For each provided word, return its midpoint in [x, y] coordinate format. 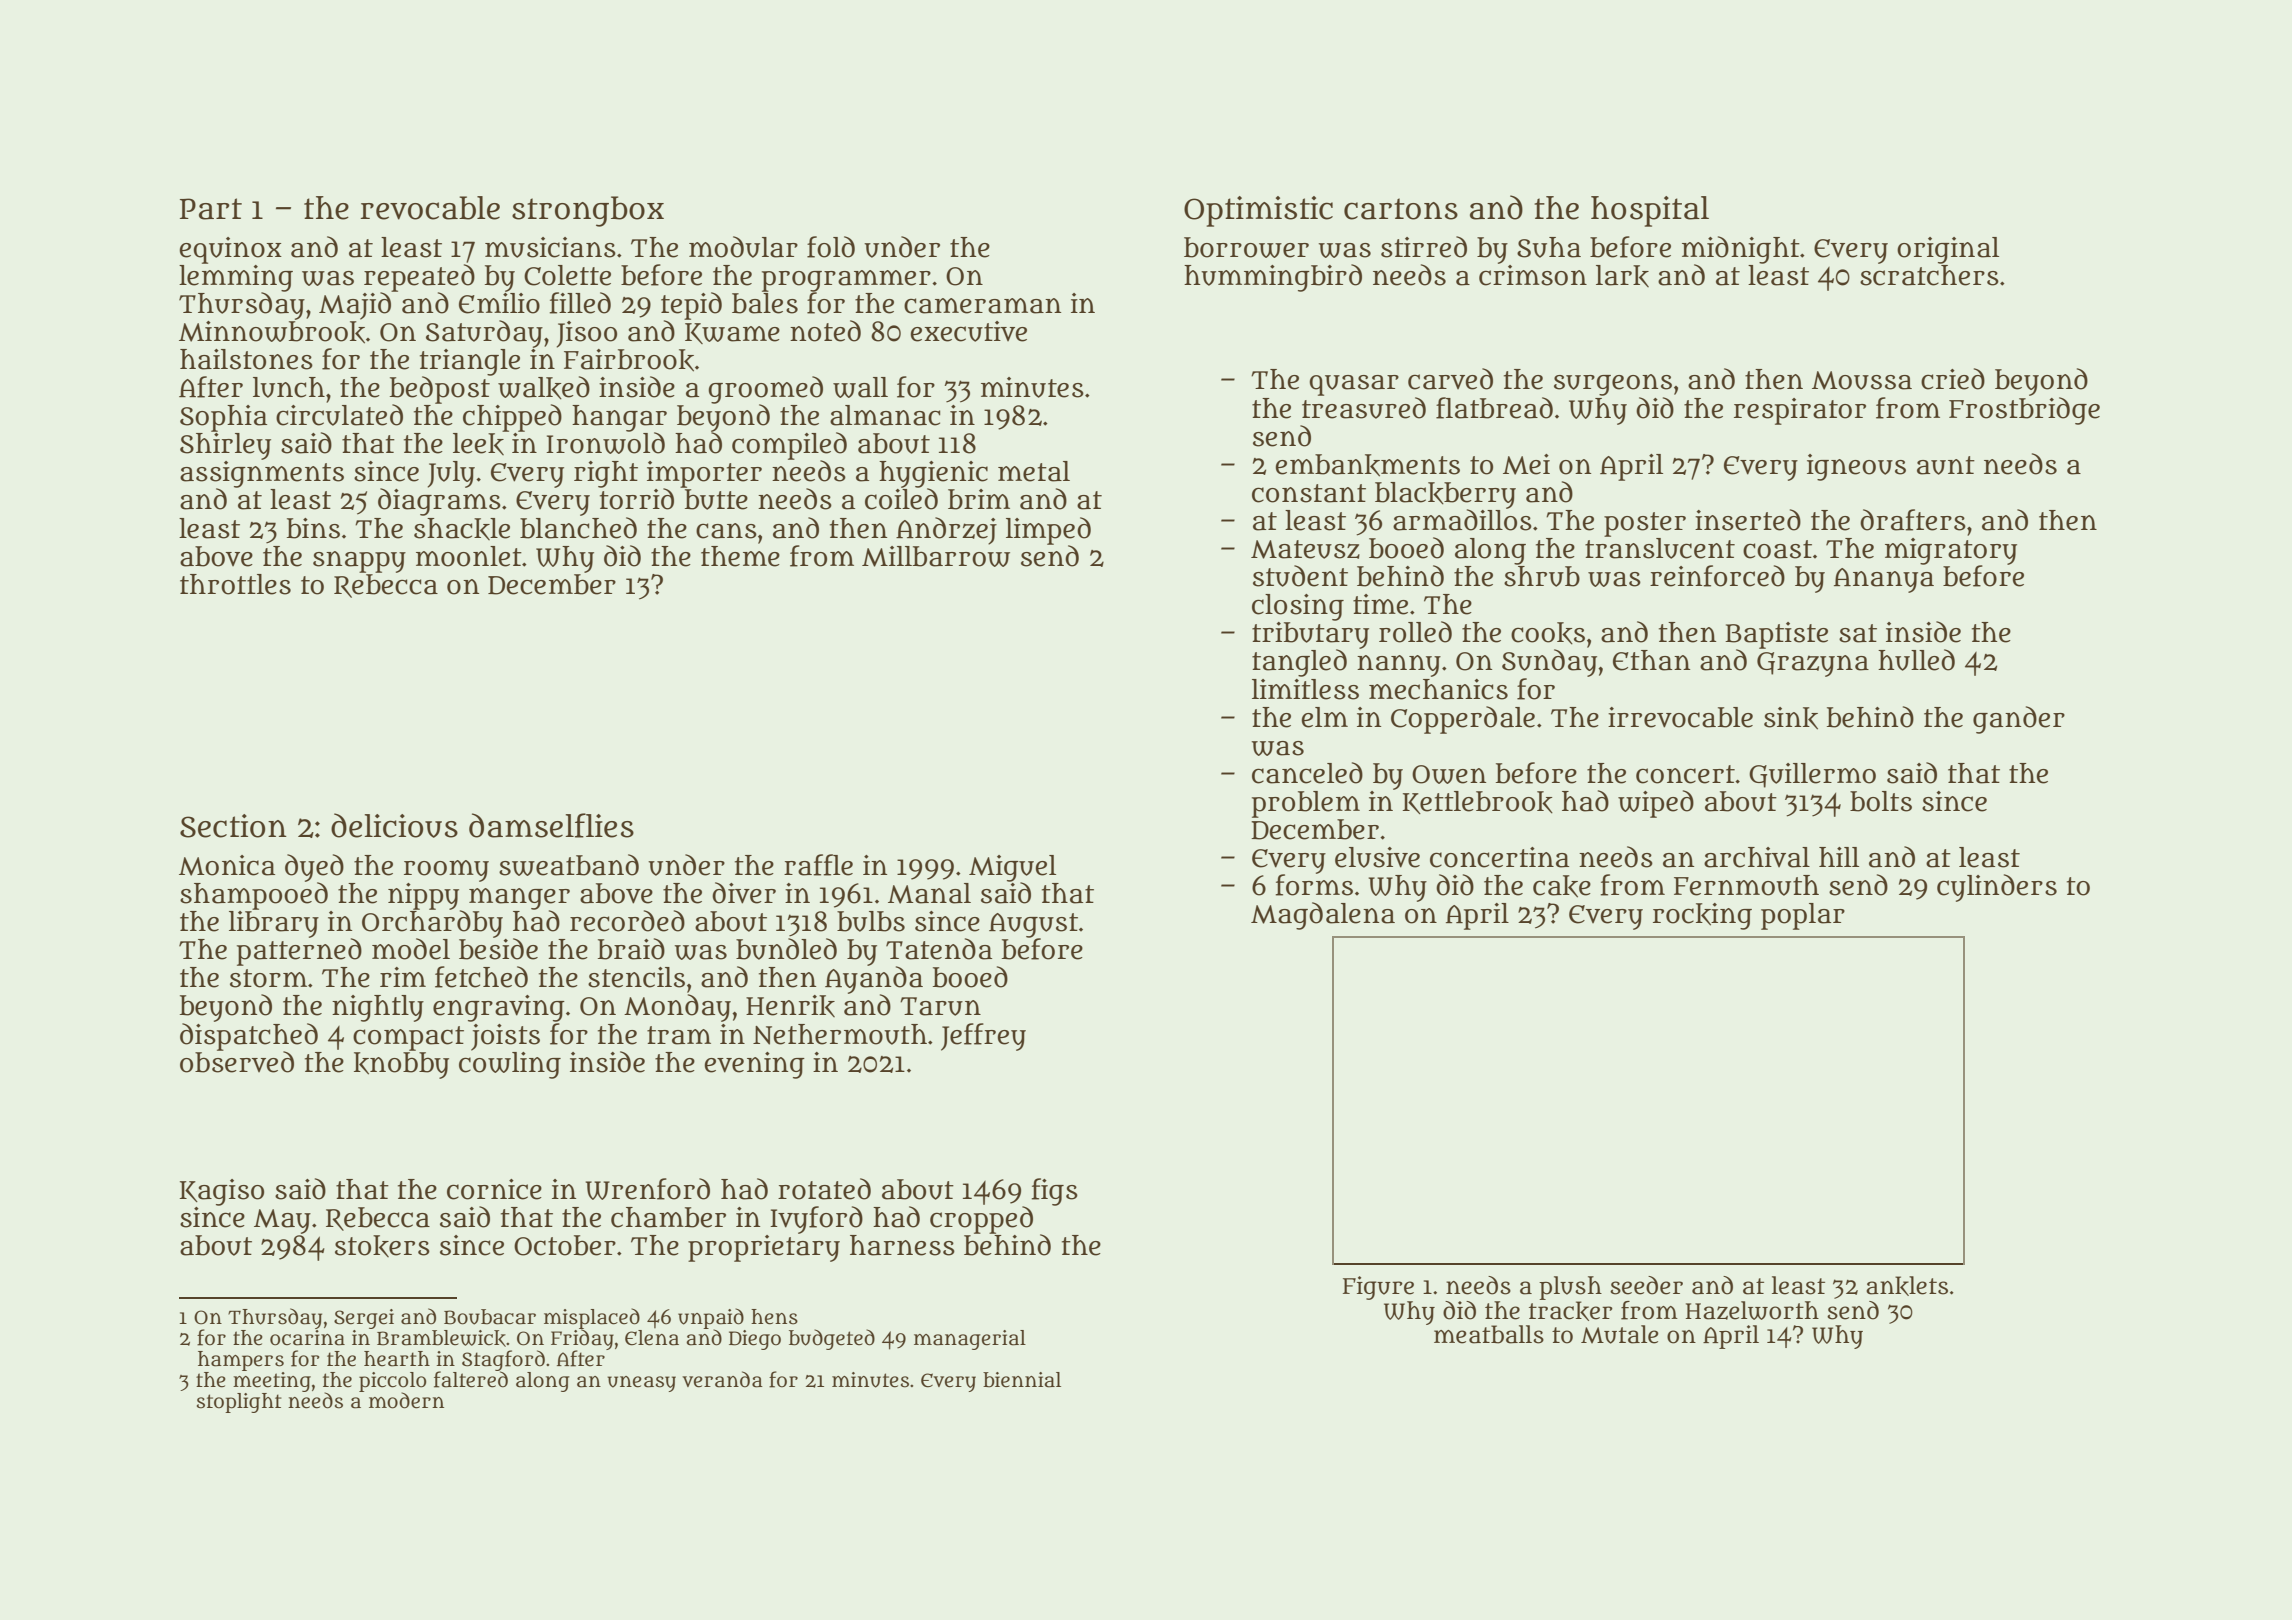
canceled [1307, 773]
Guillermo [1812, 775]
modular [743, 247]
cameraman [982, 306]
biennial [1022, 1380]
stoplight [239, 1403]
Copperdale [1463, 720]
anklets [1907, 1286]
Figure [1378, 1288]
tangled [1299, 663]
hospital [1650, 211]
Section [233, 826]
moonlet [469, 556]
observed [237, 1061]
